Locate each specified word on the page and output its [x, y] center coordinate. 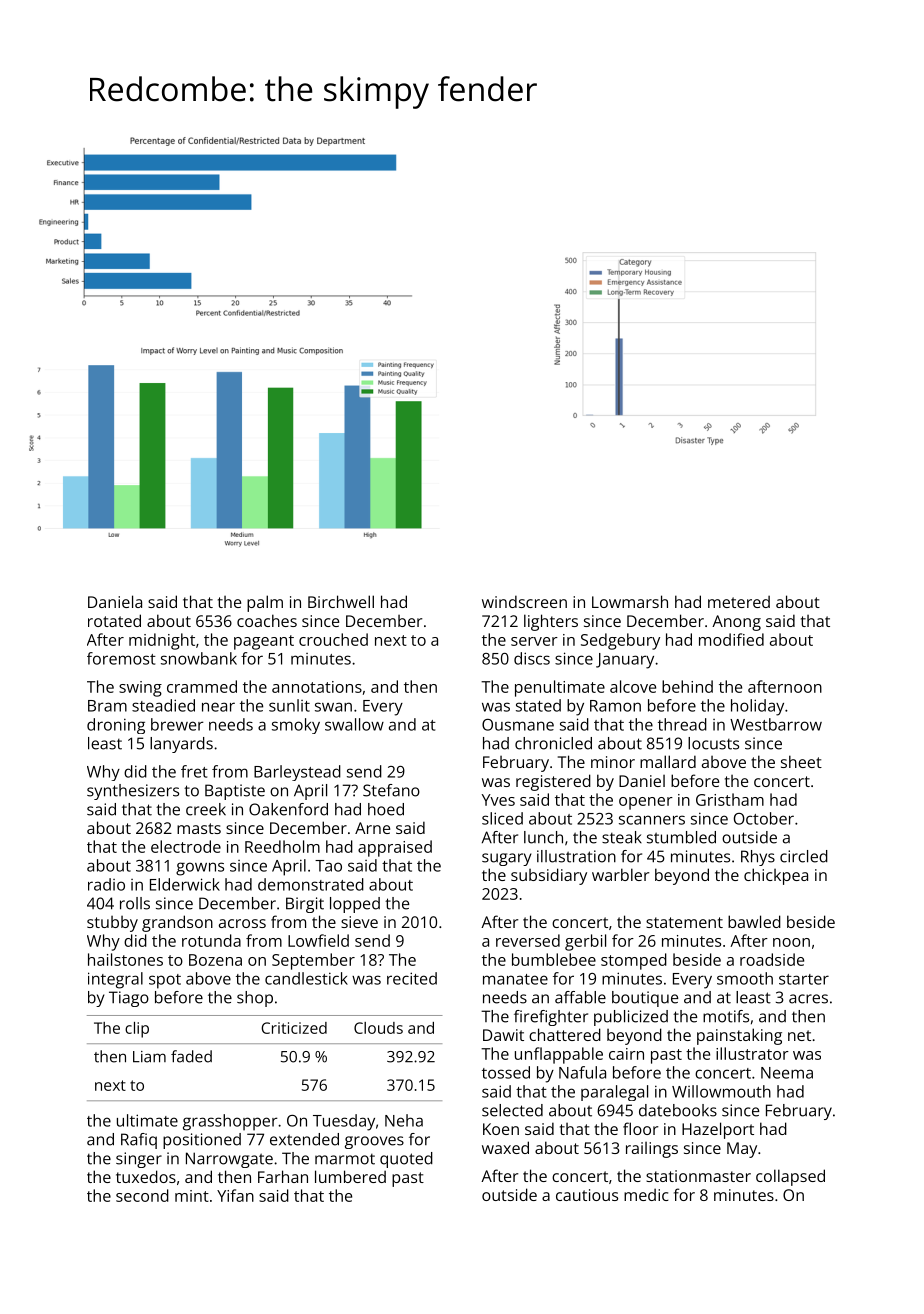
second [142, 1195]
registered [553, 782]
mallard [668, 761]
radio [106, 884]
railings [652, 1150]
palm [265, 603]
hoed [386, 809]
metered [739, 601]
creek [206, 809]
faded [191, 1056]
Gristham [730, 799]
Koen [501, 1129]
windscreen [524, 601]
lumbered [350, 1176]
